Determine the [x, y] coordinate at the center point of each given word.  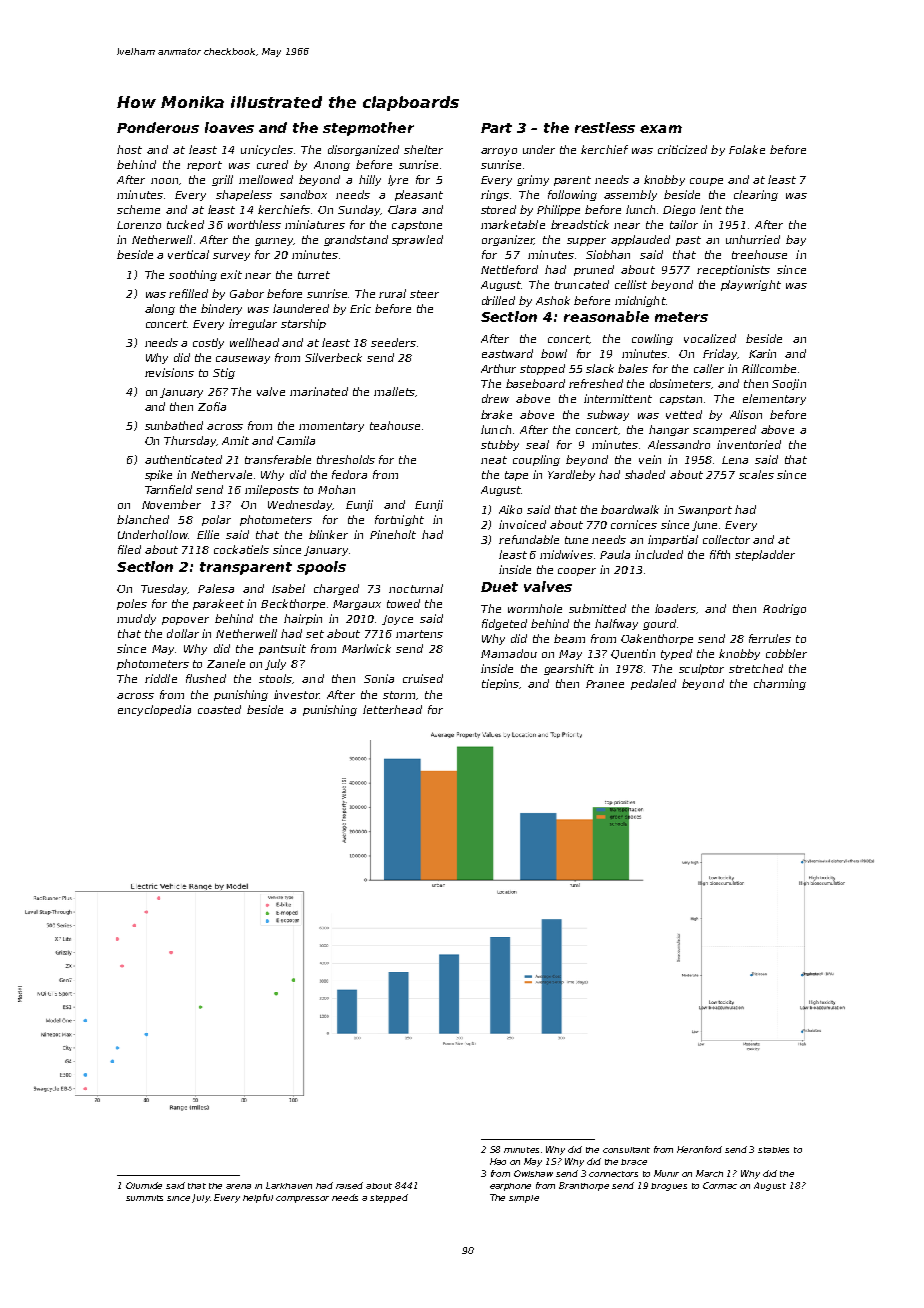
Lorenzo [139, 225]
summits [144, 1198]
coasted [219, 709]
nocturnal [416, 588]
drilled [498, 300]
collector [726, 539]
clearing [756, 195]
